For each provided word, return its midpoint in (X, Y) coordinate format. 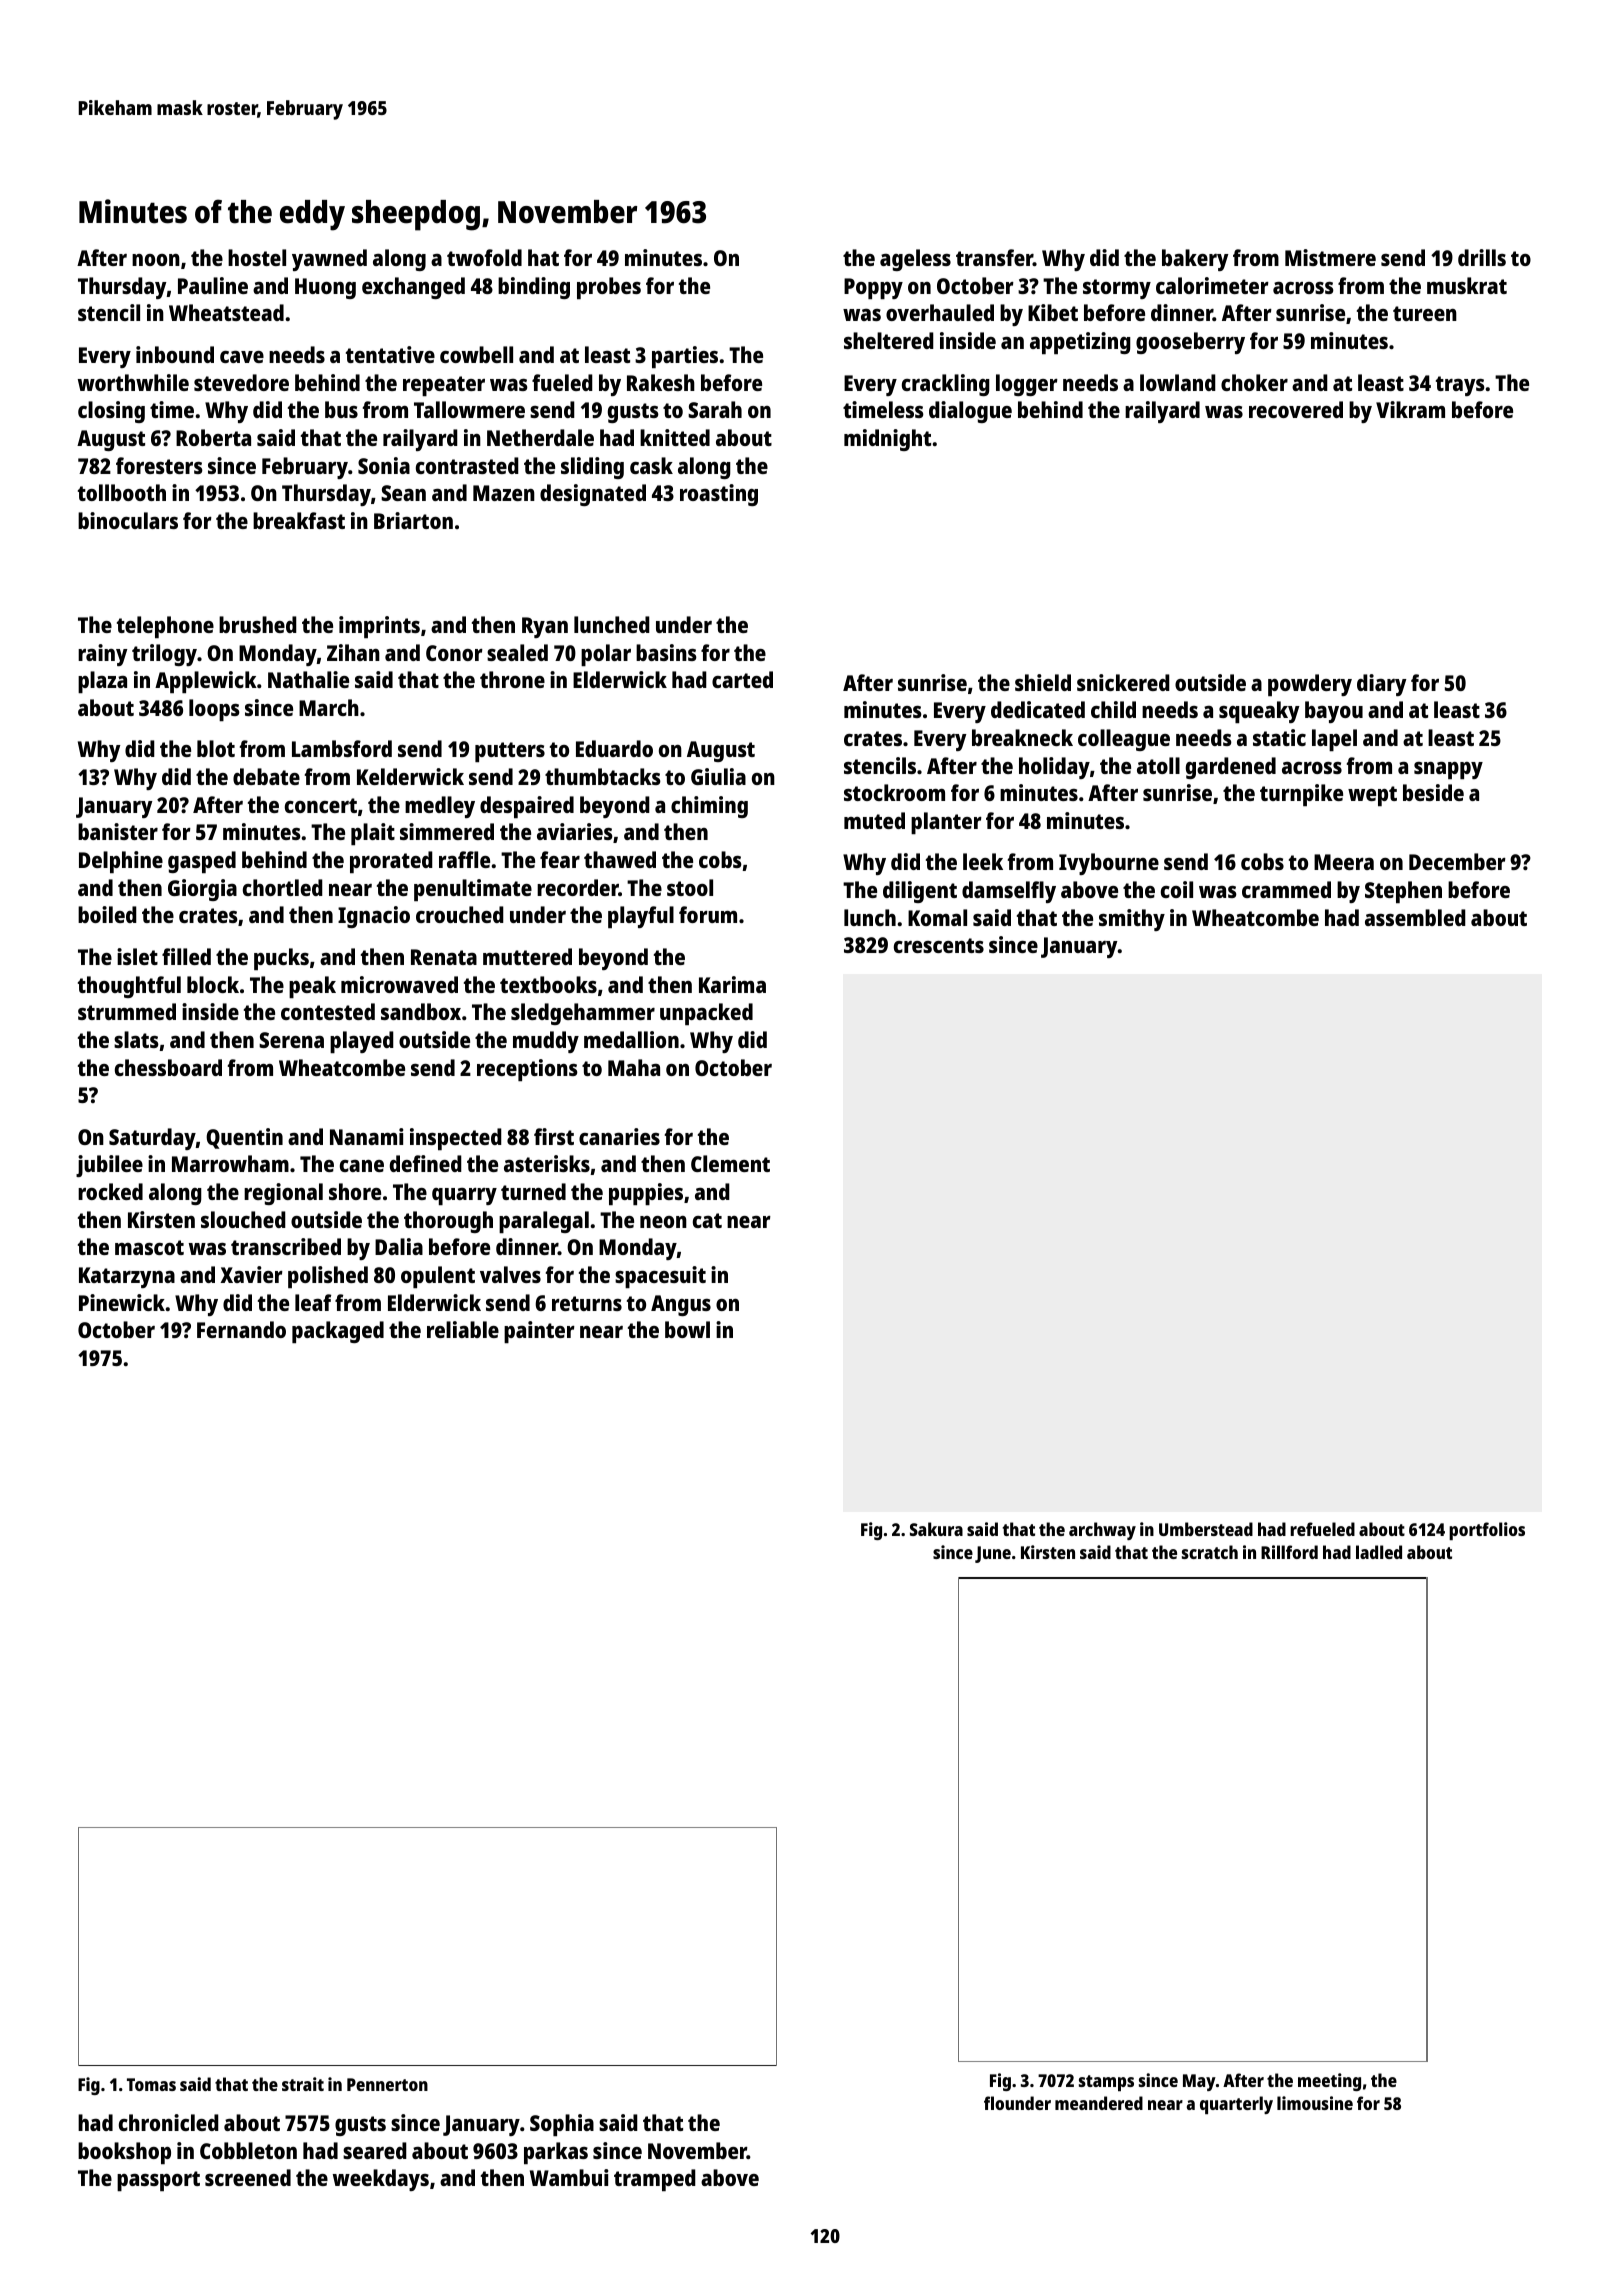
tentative (390, 354)
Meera (1344, 862)
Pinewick (122, 1302)
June (993, 1554)
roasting (719, 495)
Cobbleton (248, 2150)
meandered (1099, 2103)
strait (303, 2084)
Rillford (1289, 1552)
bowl (687, 1329)
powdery (1310, 685)
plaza (102, 682)
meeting (1329, 2082)
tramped (655, 2180)
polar (606, 655)
